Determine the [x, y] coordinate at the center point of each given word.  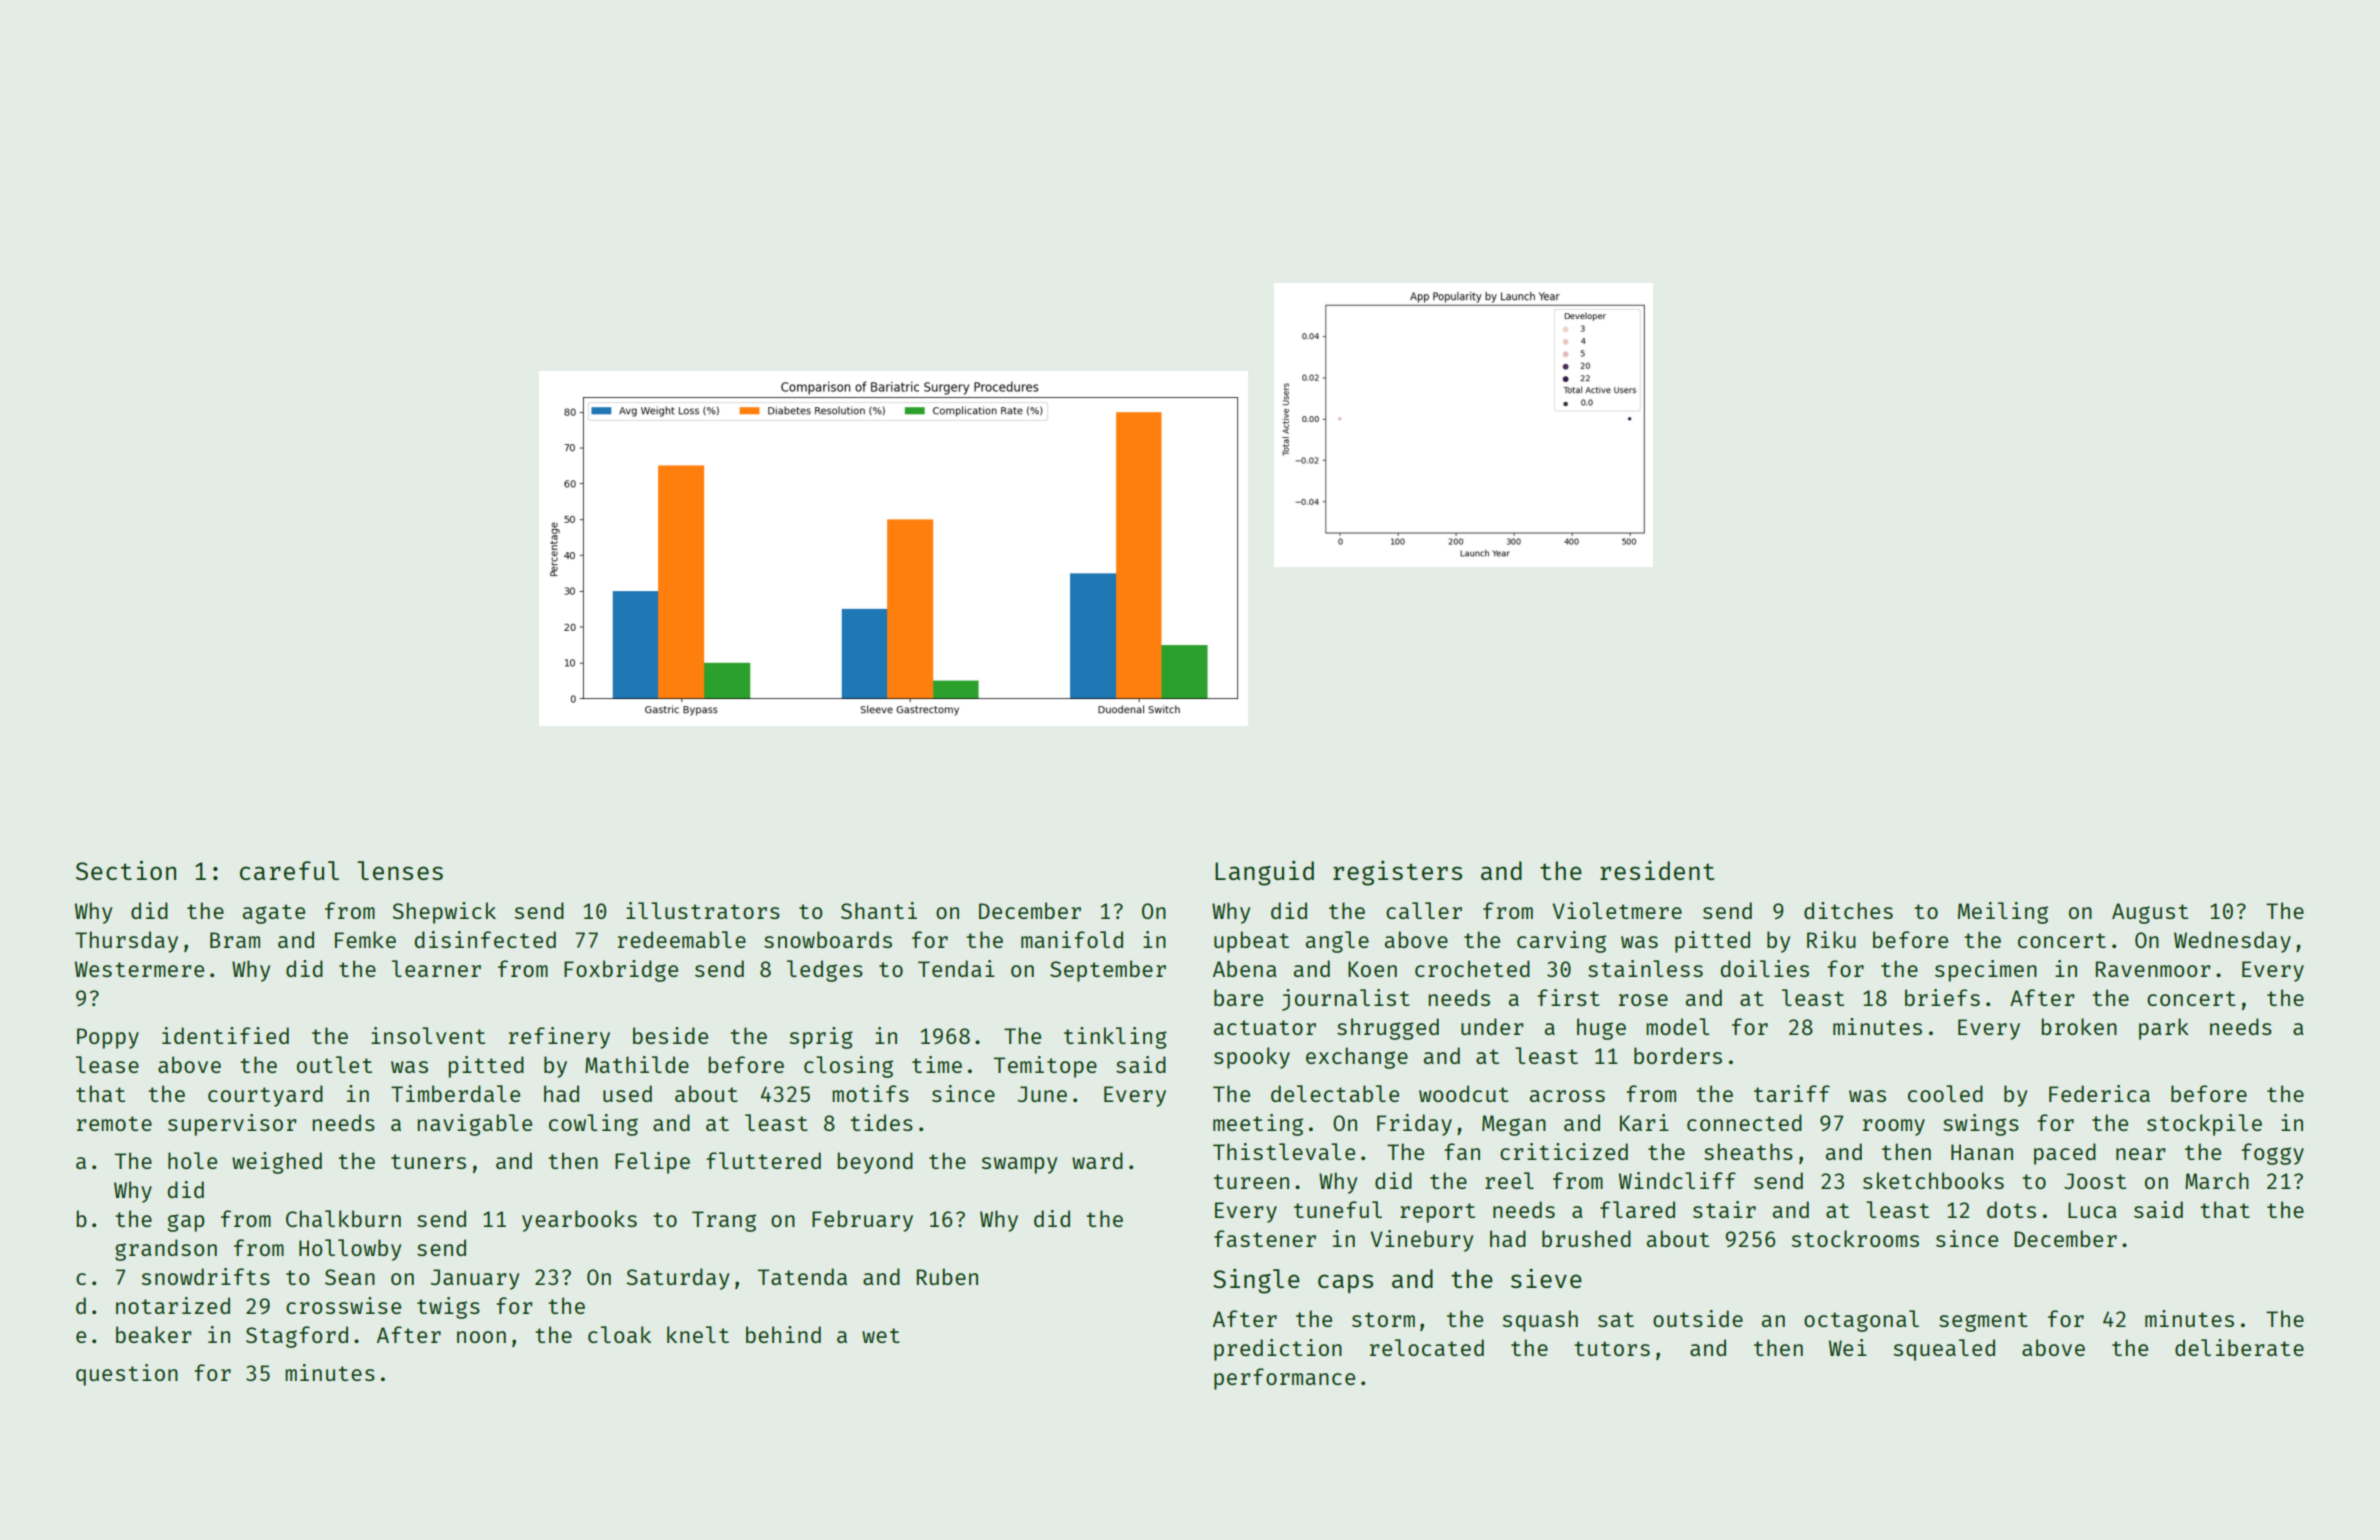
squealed [1944, 1350]
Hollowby [350, 1250]
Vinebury [1421, 1241]
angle [1337, 942]
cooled [1945, 1093]
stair [1724, 1209]
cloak [619, 1334]
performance [1284, 1379]
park [2164, 1029]
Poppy [108, 1038]
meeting [1258, 1125]
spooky [1252, 1058]
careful [289, 870]
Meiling [2003, 913]
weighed [277, 1163]
